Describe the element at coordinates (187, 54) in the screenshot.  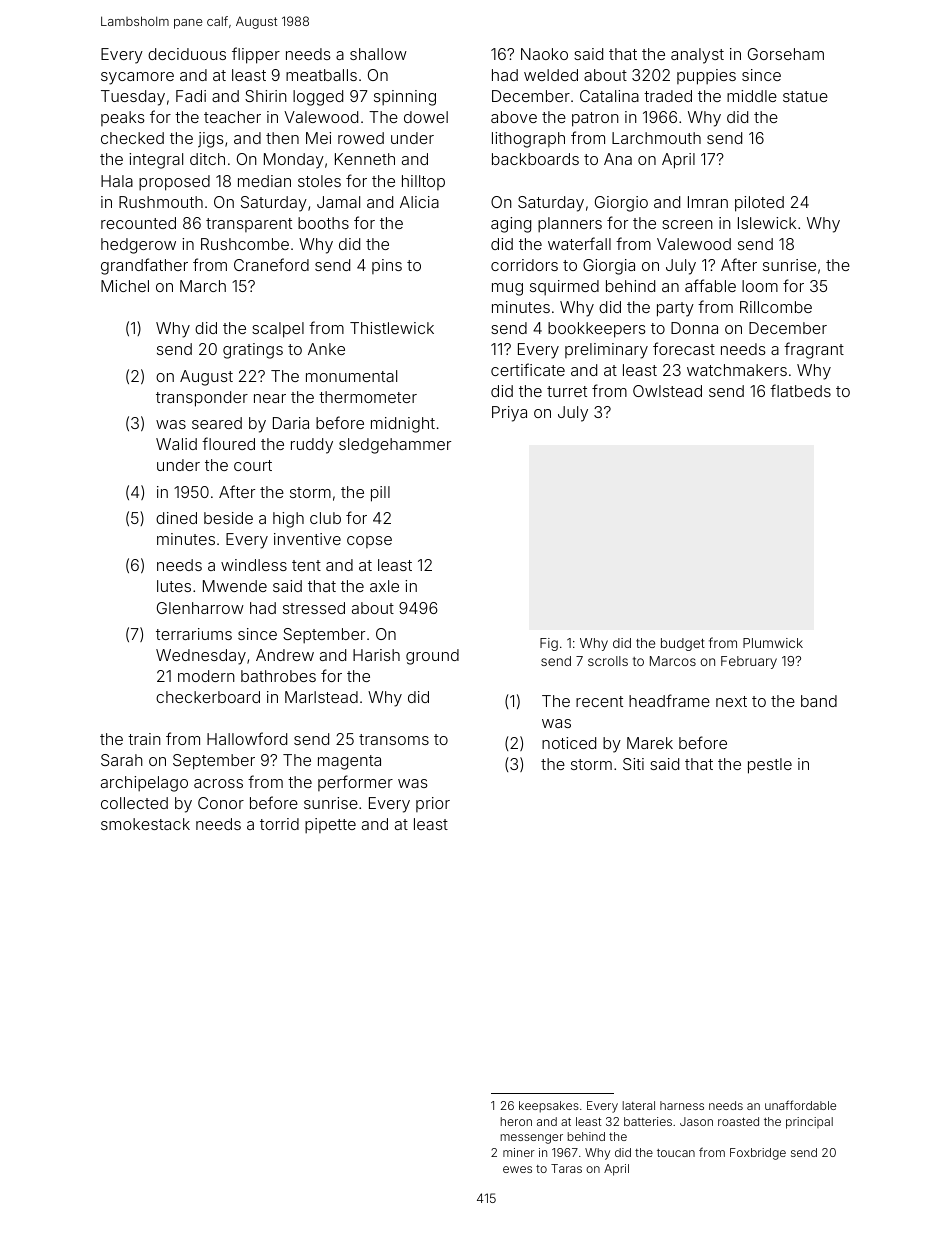
I see `deciduous` at that location.
